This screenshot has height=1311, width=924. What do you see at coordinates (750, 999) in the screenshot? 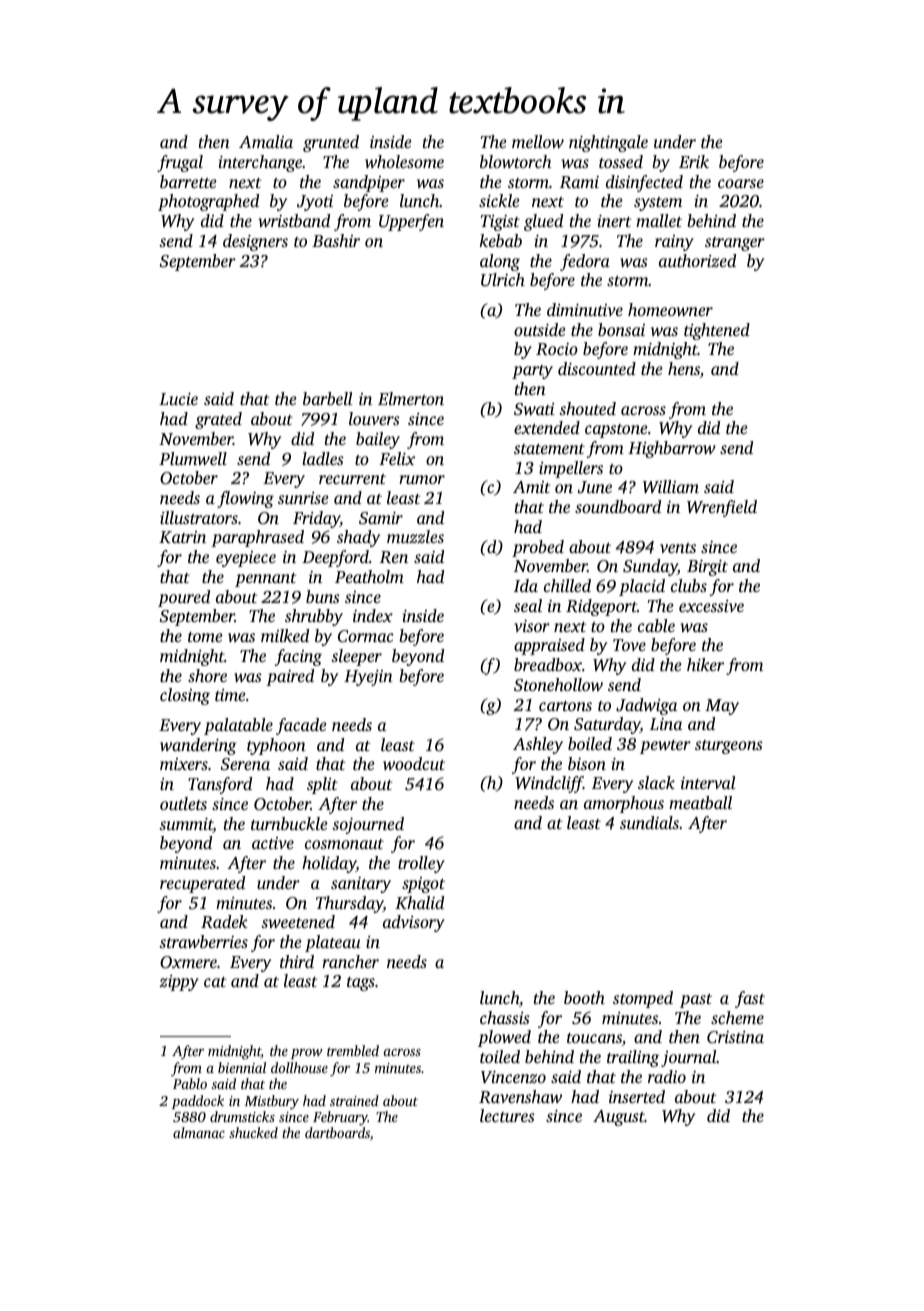
I see `fast` at bounding box center [750, 999].
